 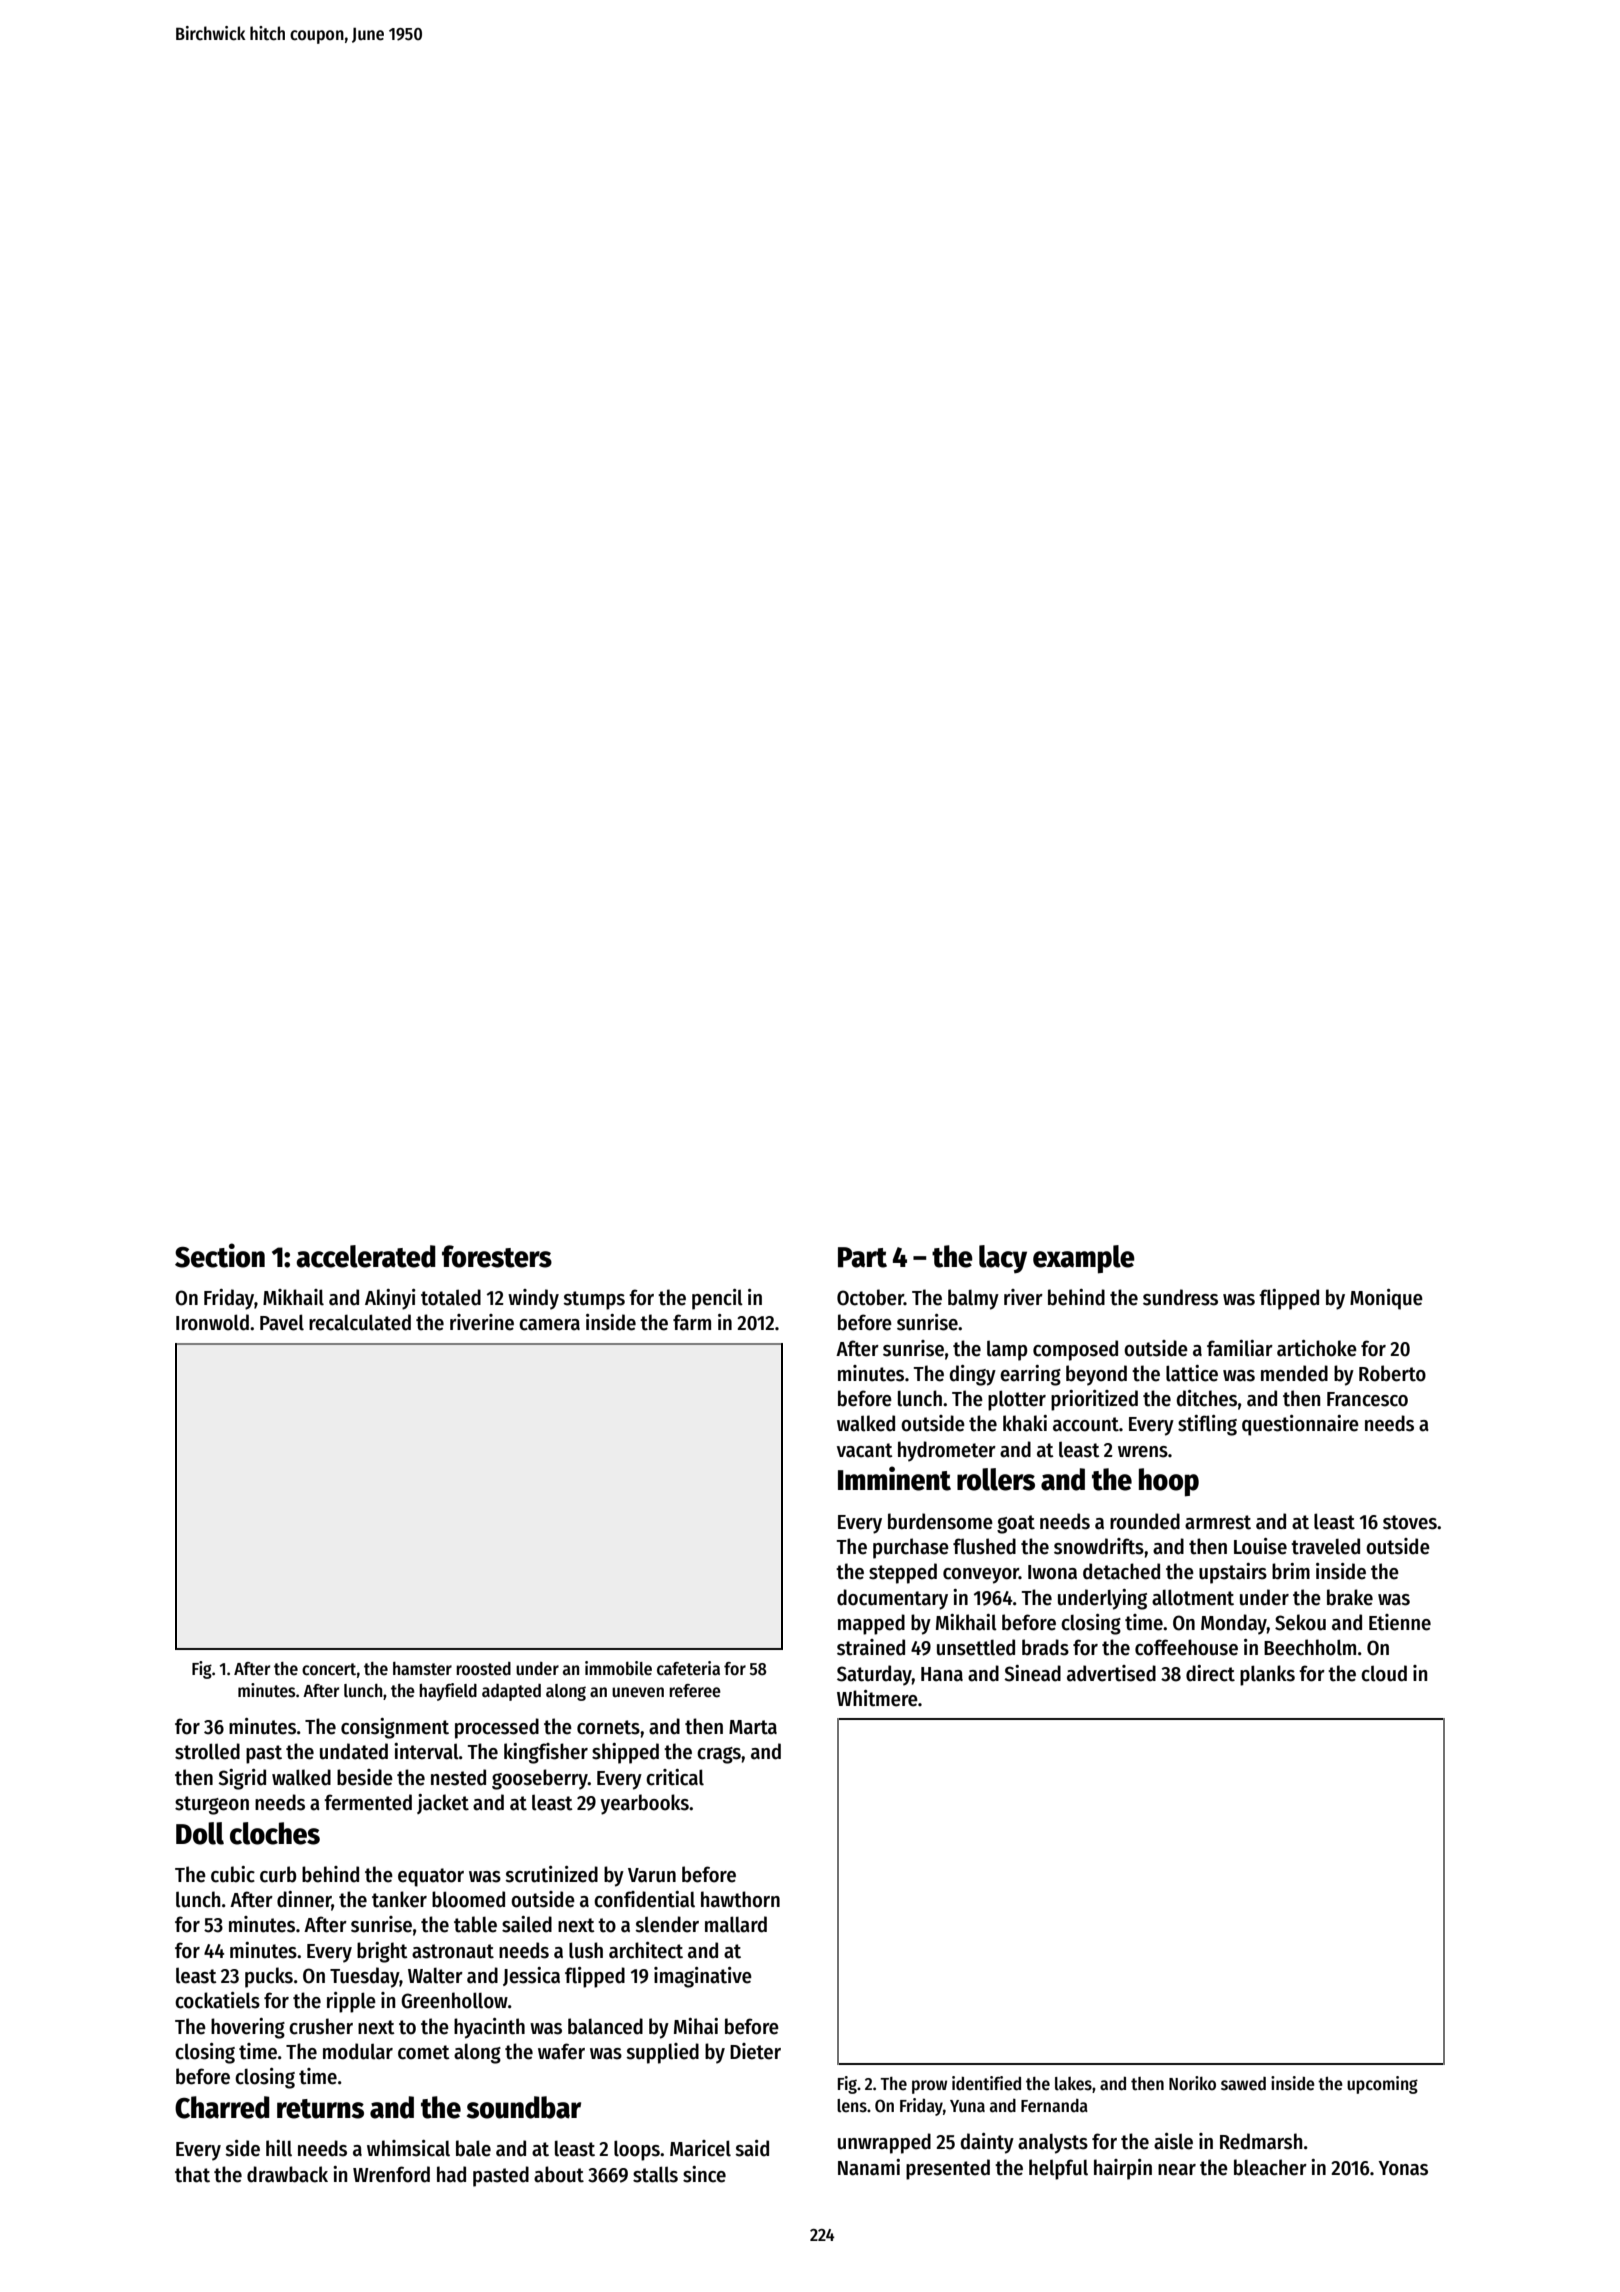 What do you see at coordinates (408, 2148) in the screenshot?
I see `whimsical` at bounding box center [408, 2148].
